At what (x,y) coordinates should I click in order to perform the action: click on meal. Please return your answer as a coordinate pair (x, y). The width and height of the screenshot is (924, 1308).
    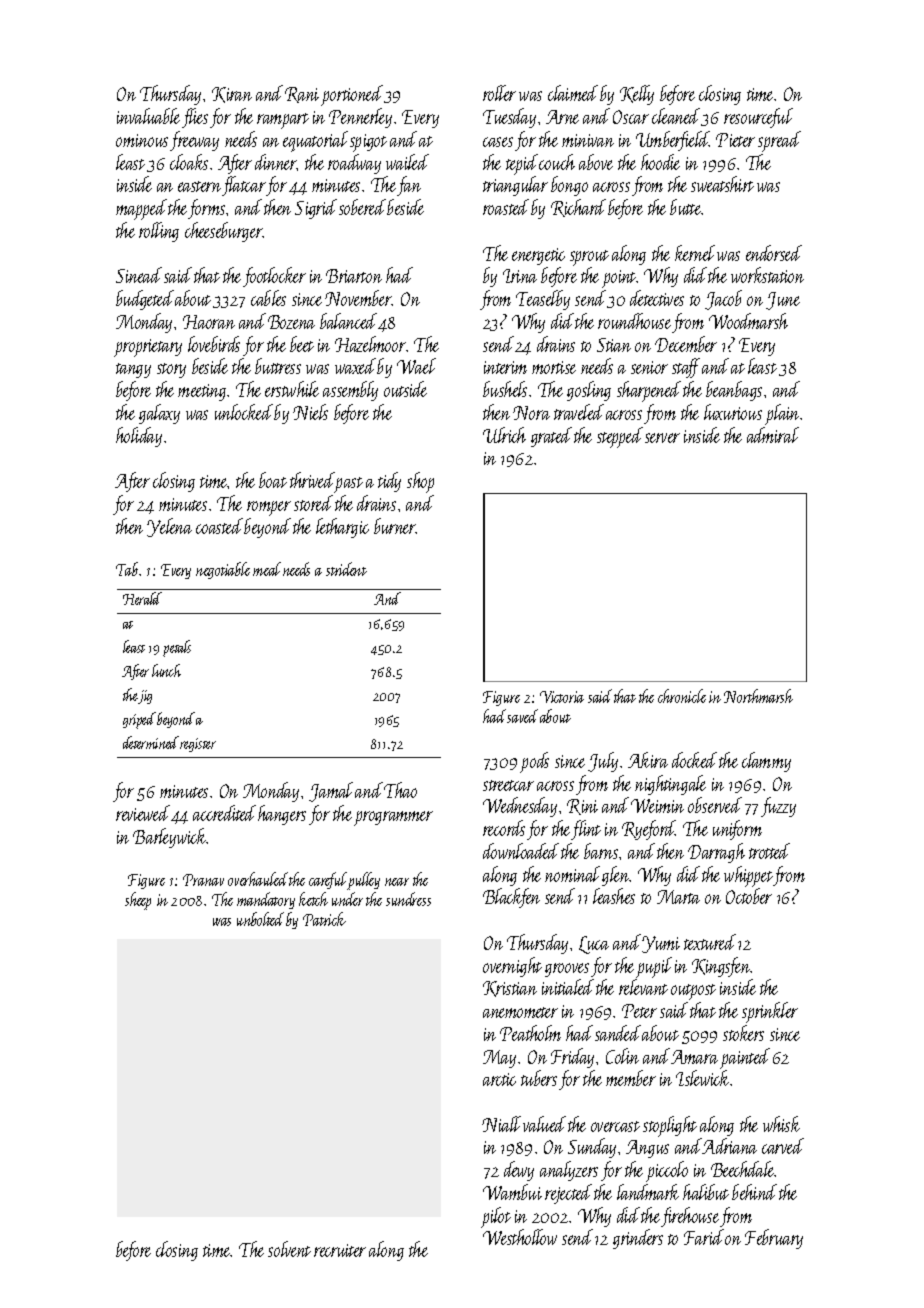
    Looking at the image, I should click on (267, 569).
